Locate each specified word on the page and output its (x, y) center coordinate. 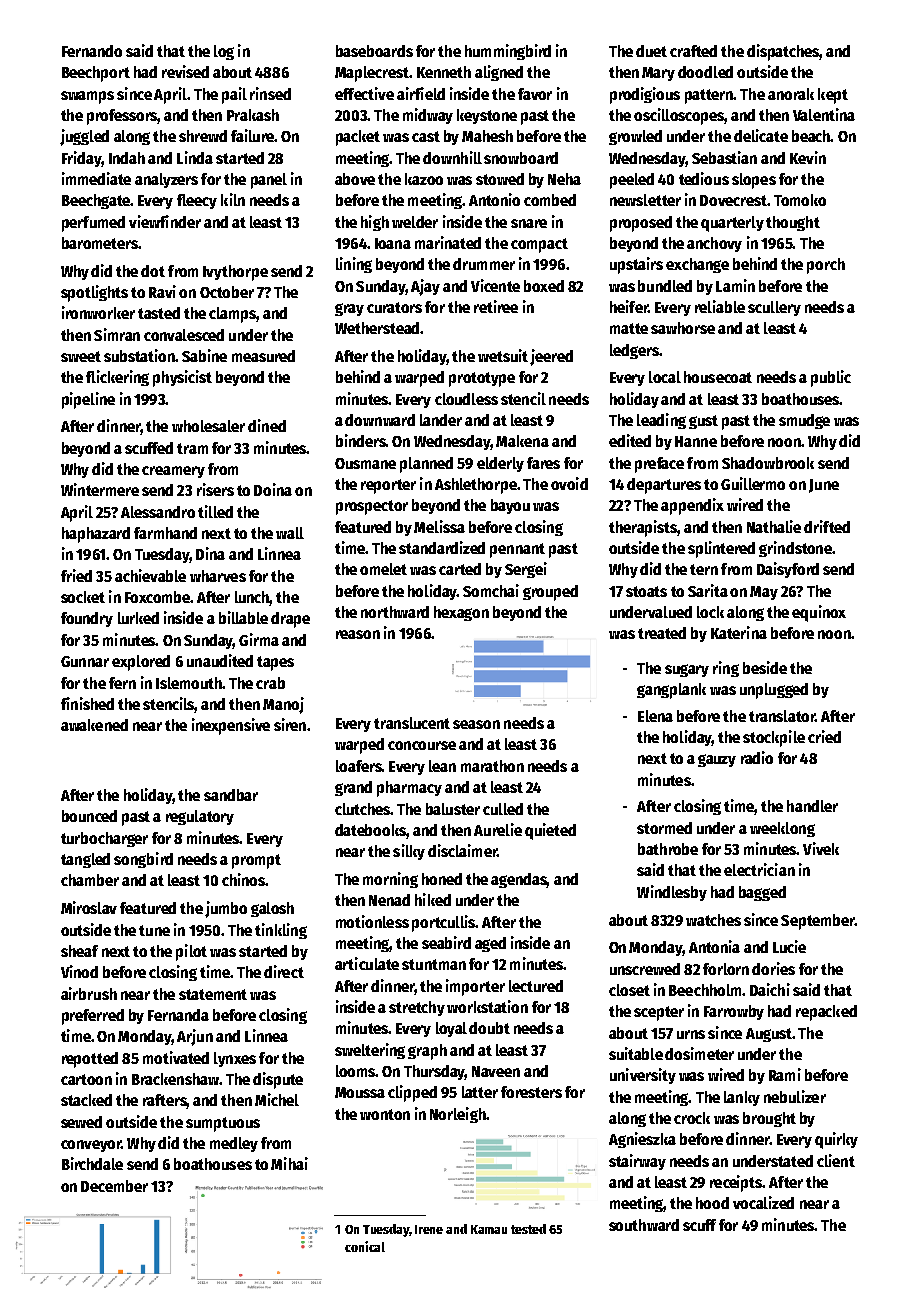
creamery (173, 472)
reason (358, 634)
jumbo (226, 909)
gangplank (671, 691)
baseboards (374, 51)
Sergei (526, 570)
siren (290, 724)
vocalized (763, 1202)
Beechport (96, 74)
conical (365, 1246)
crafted (693, 51)
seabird (446, 942)
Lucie (789, 946)
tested (528, 1229)
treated (662, 633)
